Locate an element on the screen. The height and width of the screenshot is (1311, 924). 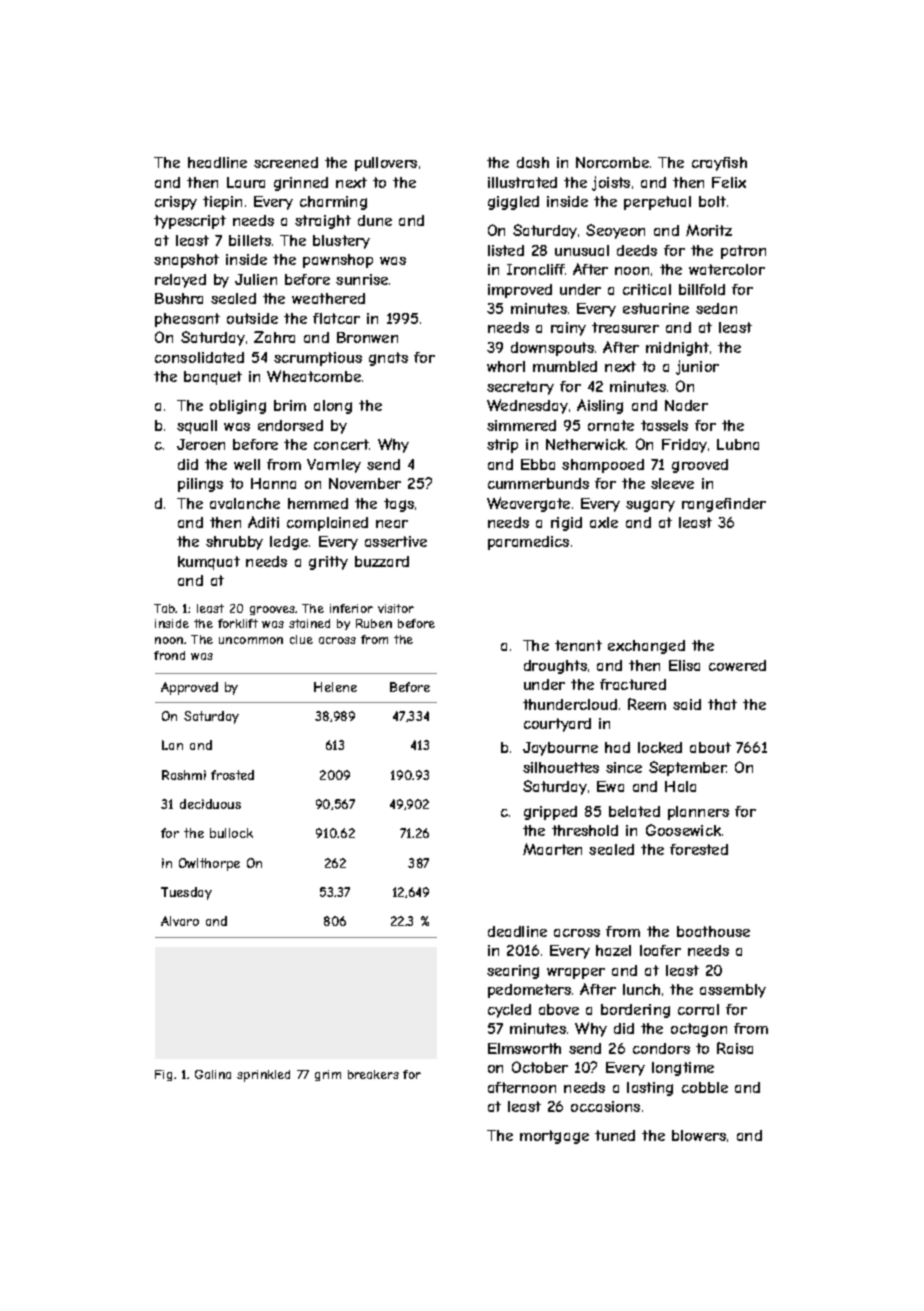
forested is located at coordinates (699, 849).
